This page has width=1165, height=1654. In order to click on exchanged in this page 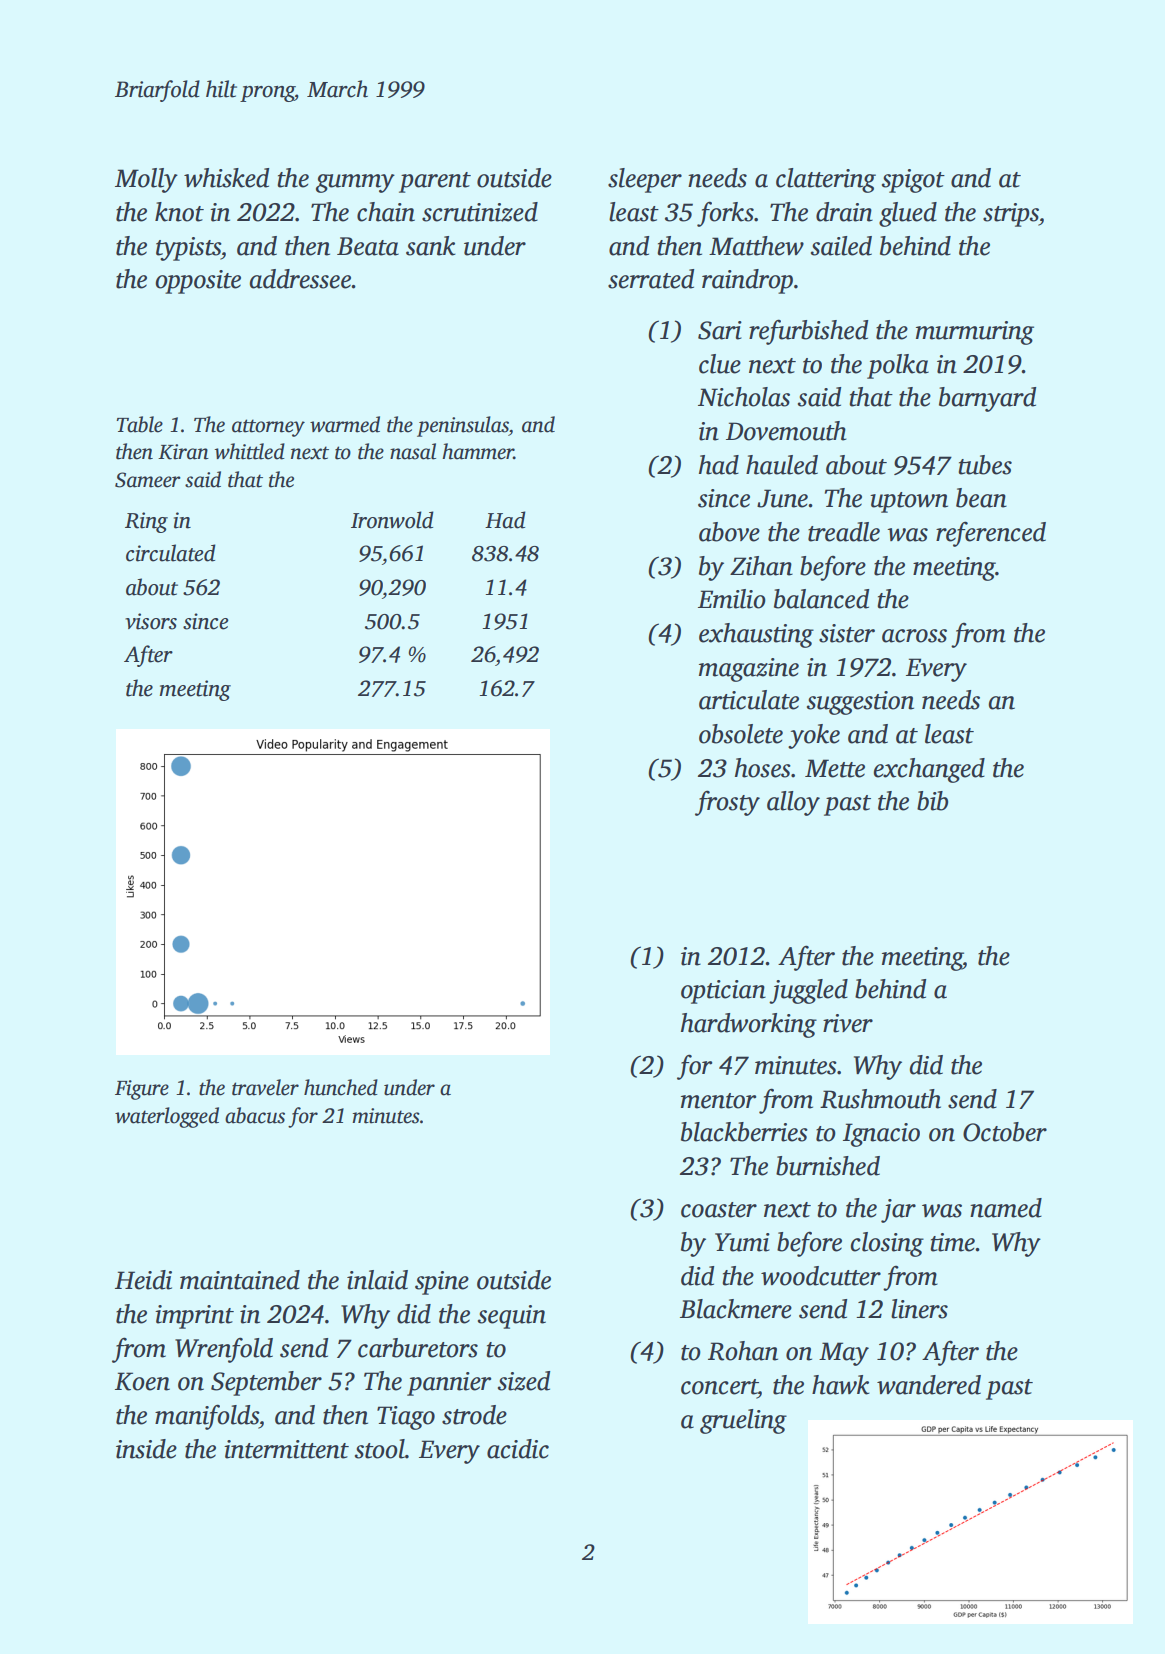, I will do `click(929, 770)`.
